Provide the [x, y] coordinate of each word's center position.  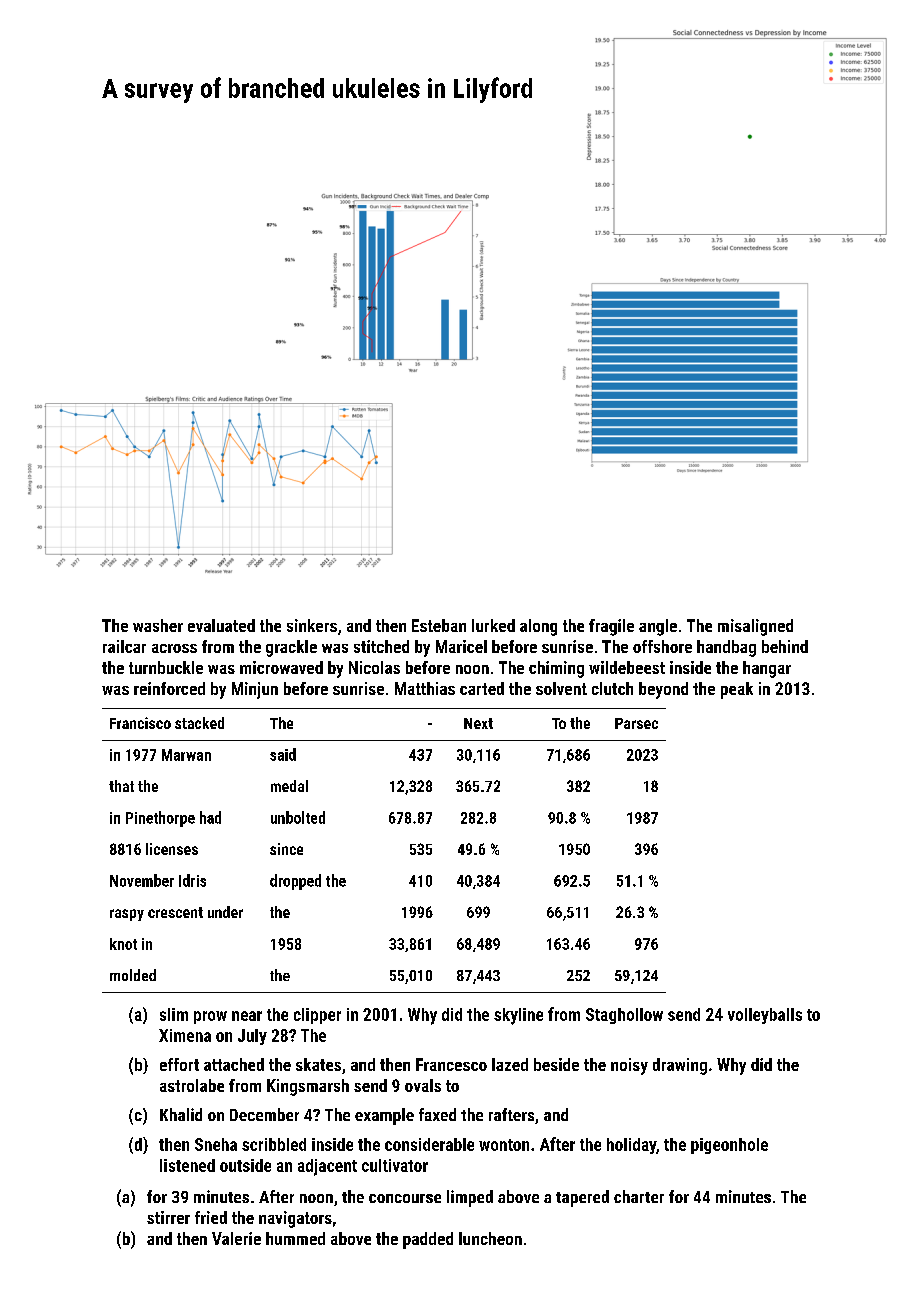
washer [158, 625]
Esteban [439, 625]
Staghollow [624, 1016]
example [384, 1116]
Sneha [216, 1144]
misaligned [755, 627]
